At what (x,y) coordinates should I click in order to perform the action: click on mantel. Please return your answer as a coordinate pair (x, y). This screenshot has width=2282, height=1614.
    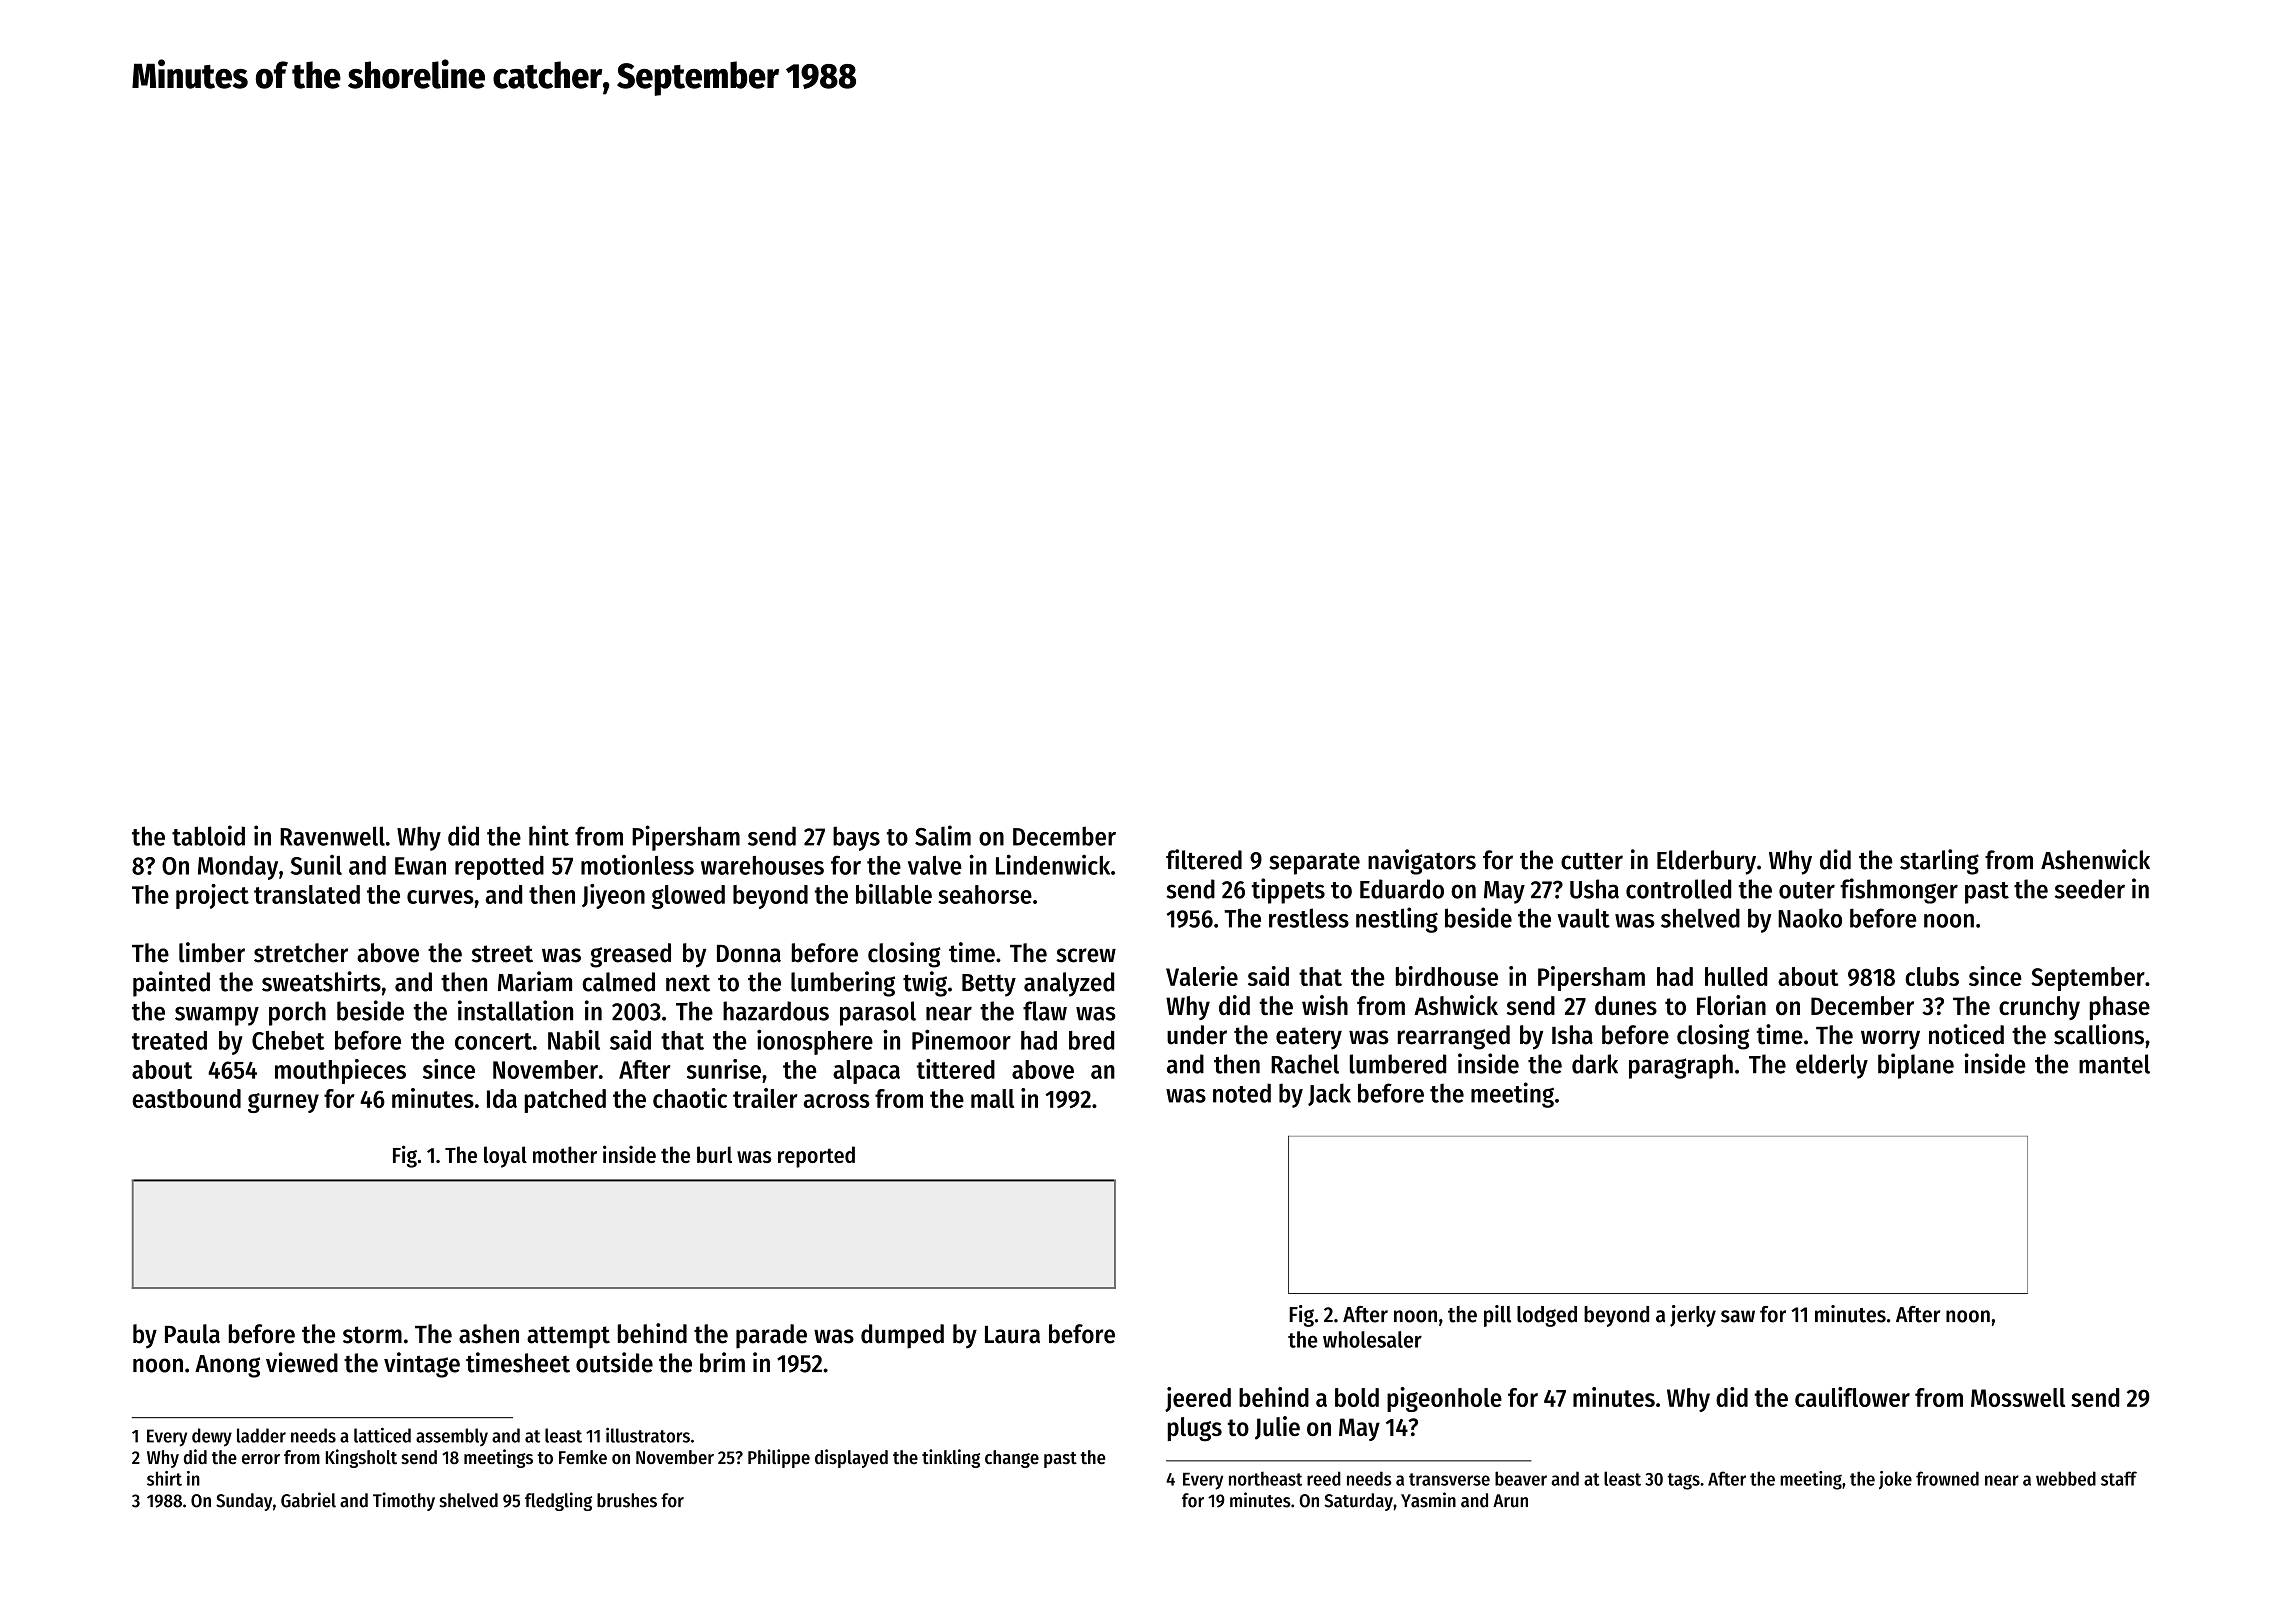
    Looking at the image, I should click on (2114, 1064).
